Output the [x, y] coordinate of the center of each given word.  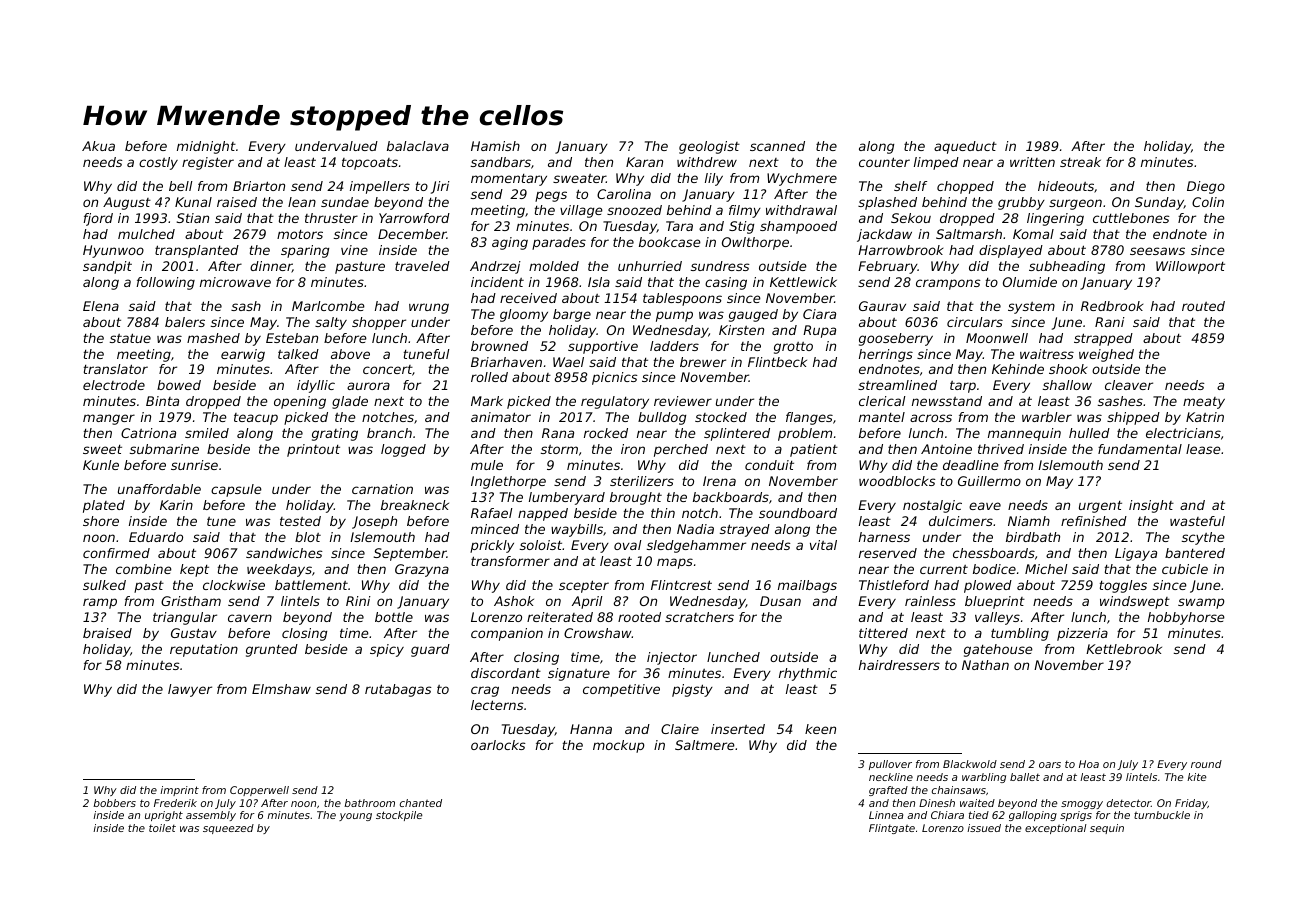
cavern [250, 618]
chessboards [994, 553]
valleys [997, 618]
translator [116, 369]
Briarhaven [506, 362]
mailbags [807, 586]
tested [300, 521]
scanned [777, 146]
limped [936, 163]
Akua [98, 146]
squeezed [228, 829]
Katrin [1205, 417]
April [587, 602]
